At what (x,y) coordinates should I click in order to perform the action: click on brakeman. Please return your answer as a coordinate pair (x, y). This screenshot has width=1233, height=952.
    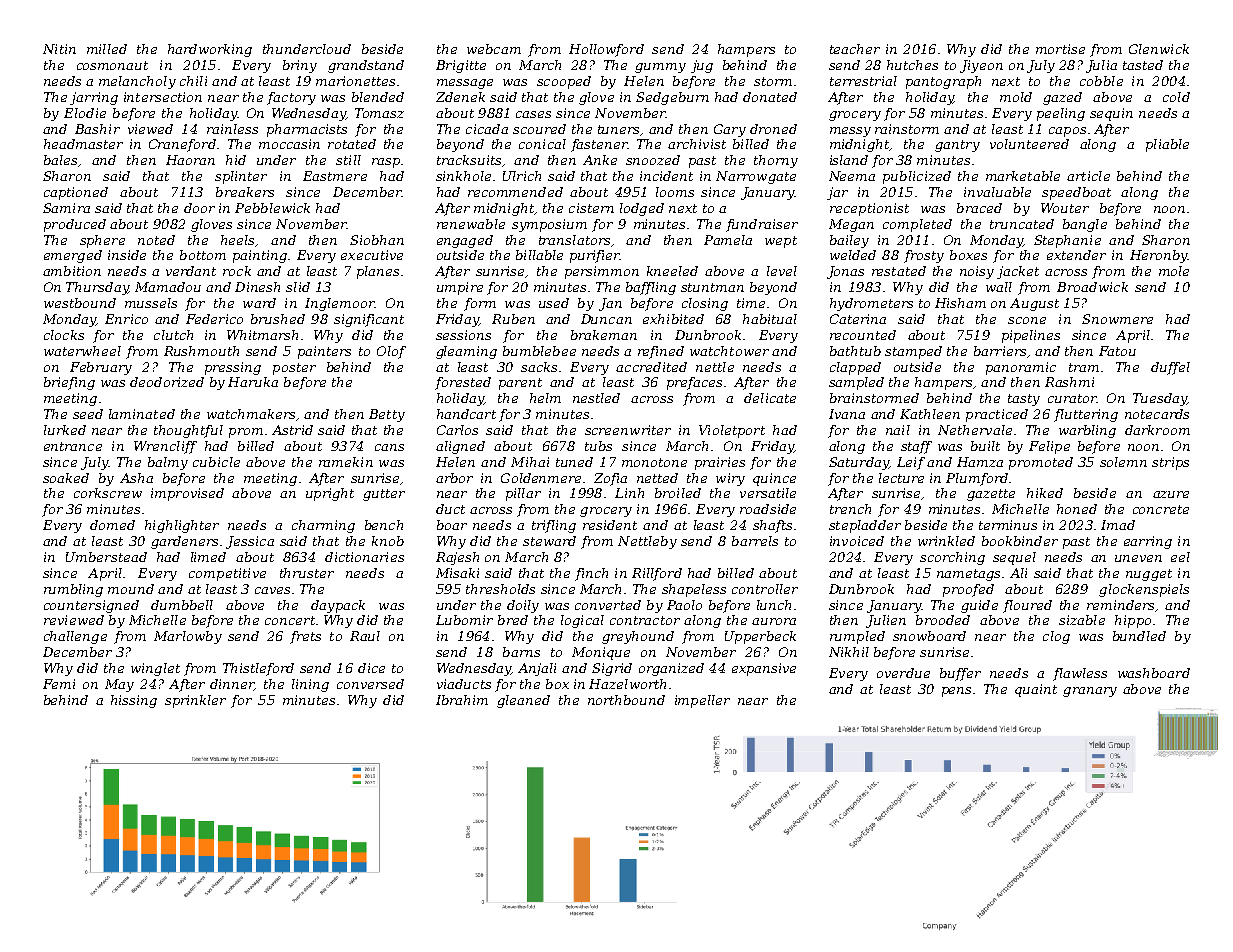
    Looking at the image, I should click on (604, 335).
